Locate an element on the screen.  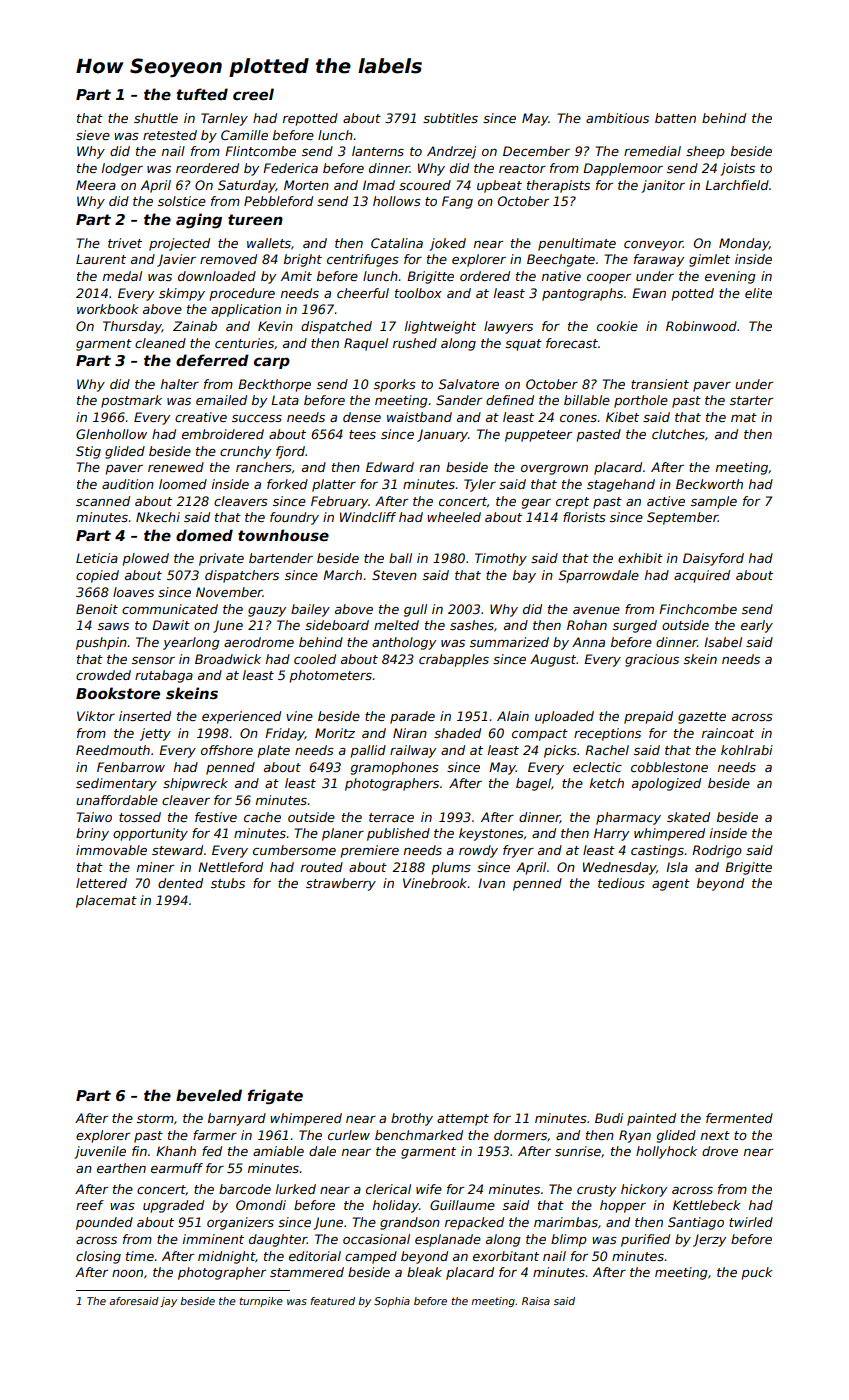
Laurent is located at coordinates (101, 259).
